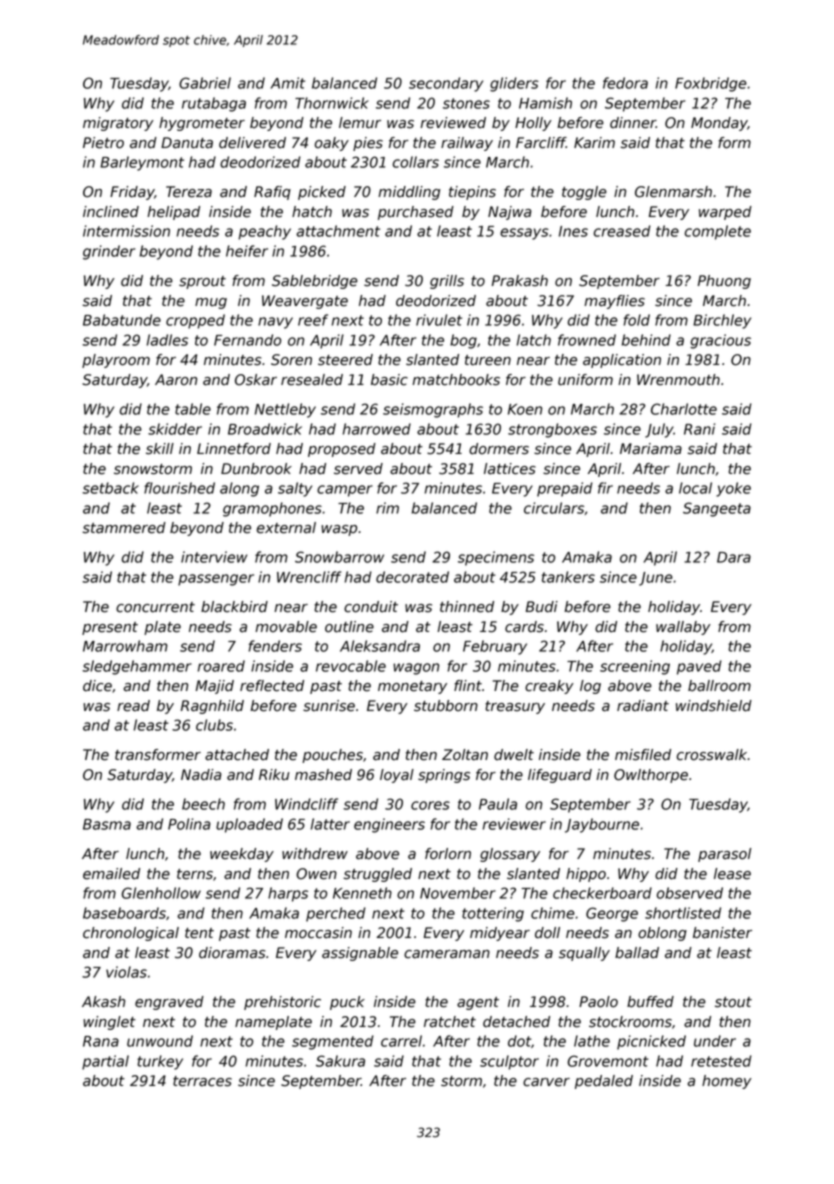 This screenshot has height=1184, width=834. I want to click on latter, so click(330, 824).
